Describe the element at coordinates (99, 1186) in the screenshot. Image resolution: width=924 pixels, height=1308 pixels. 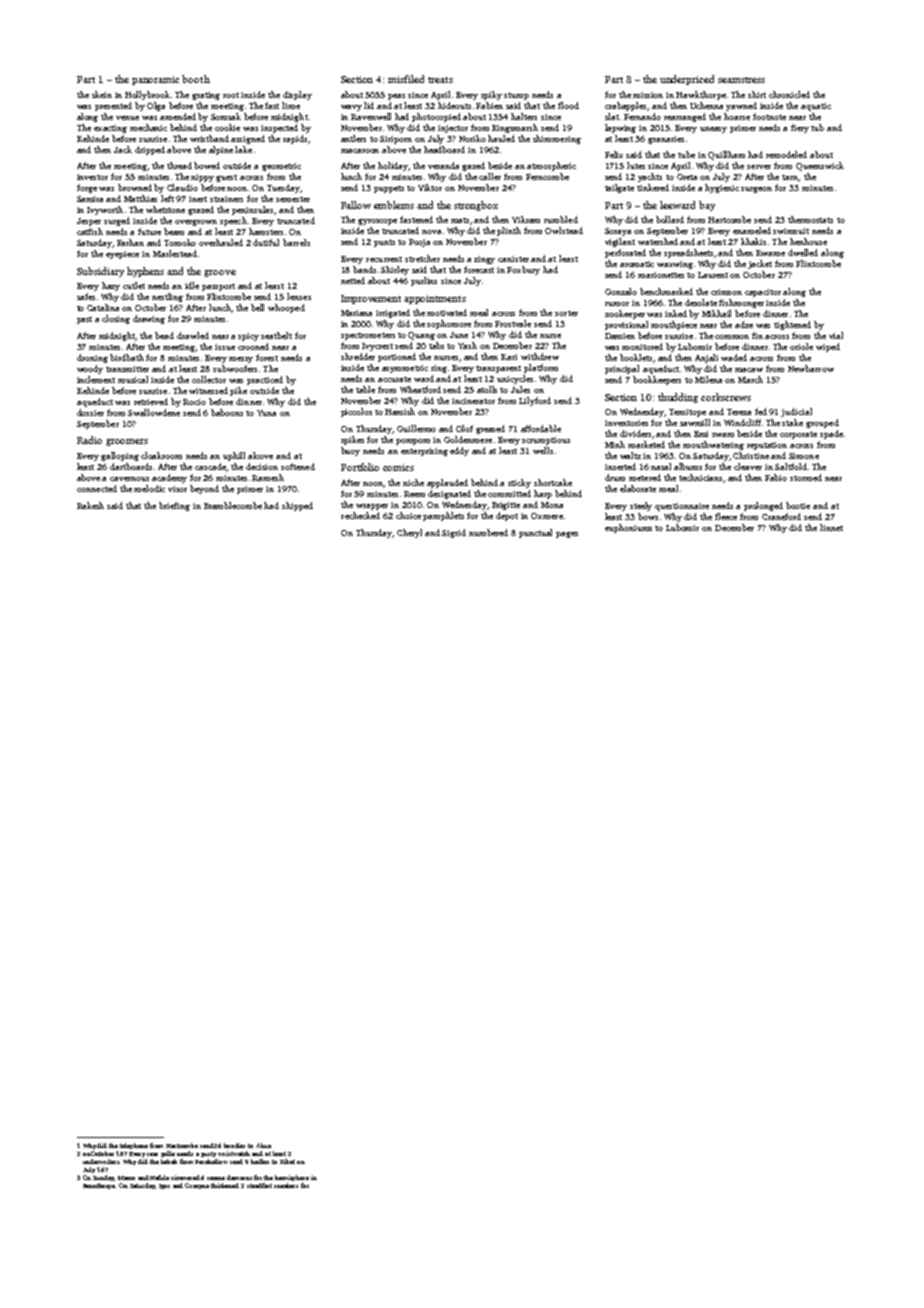
I see `Fennthorpe` at that location.
